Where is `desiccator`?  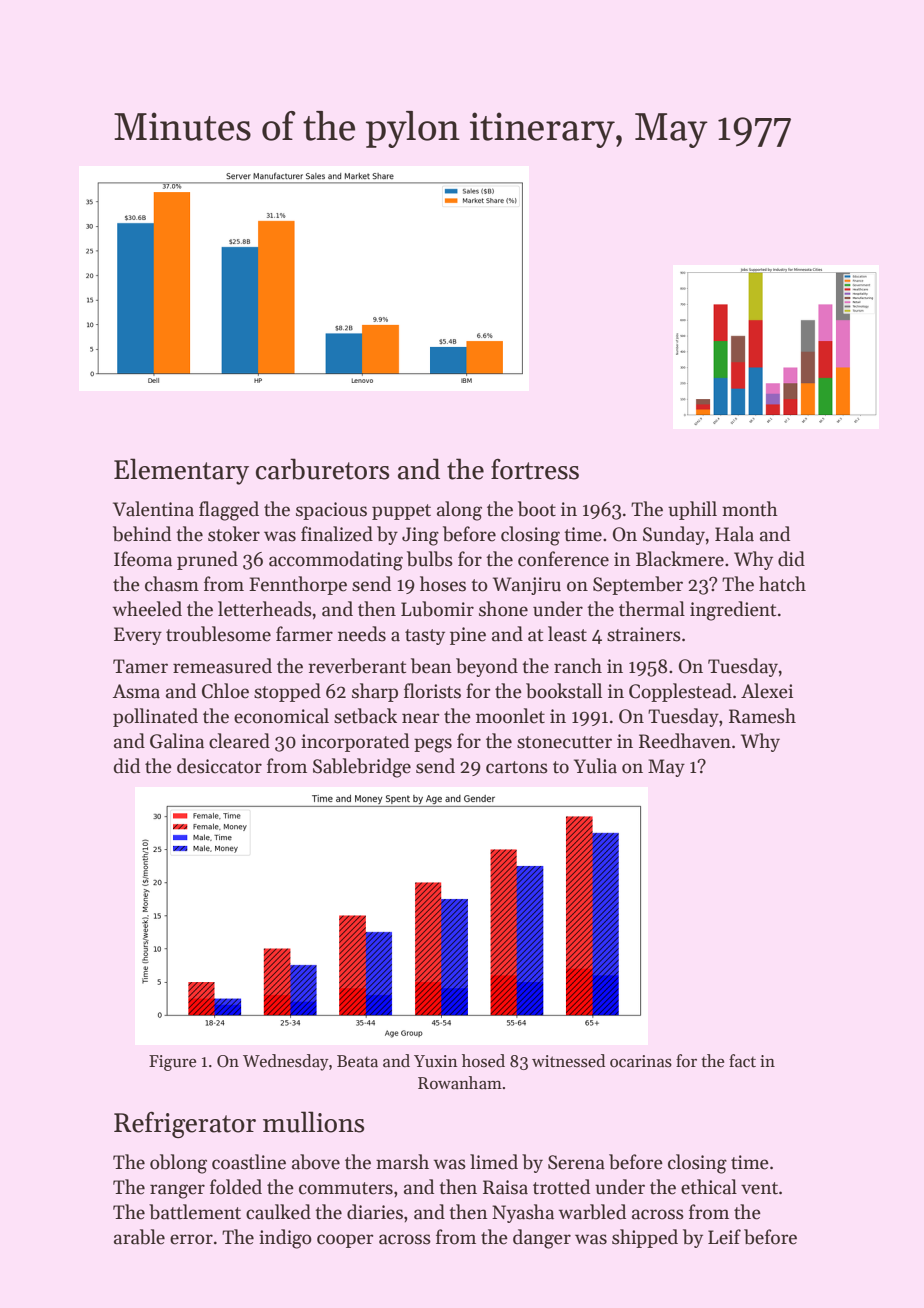
desiccator is located at coordinates (219, 766).
